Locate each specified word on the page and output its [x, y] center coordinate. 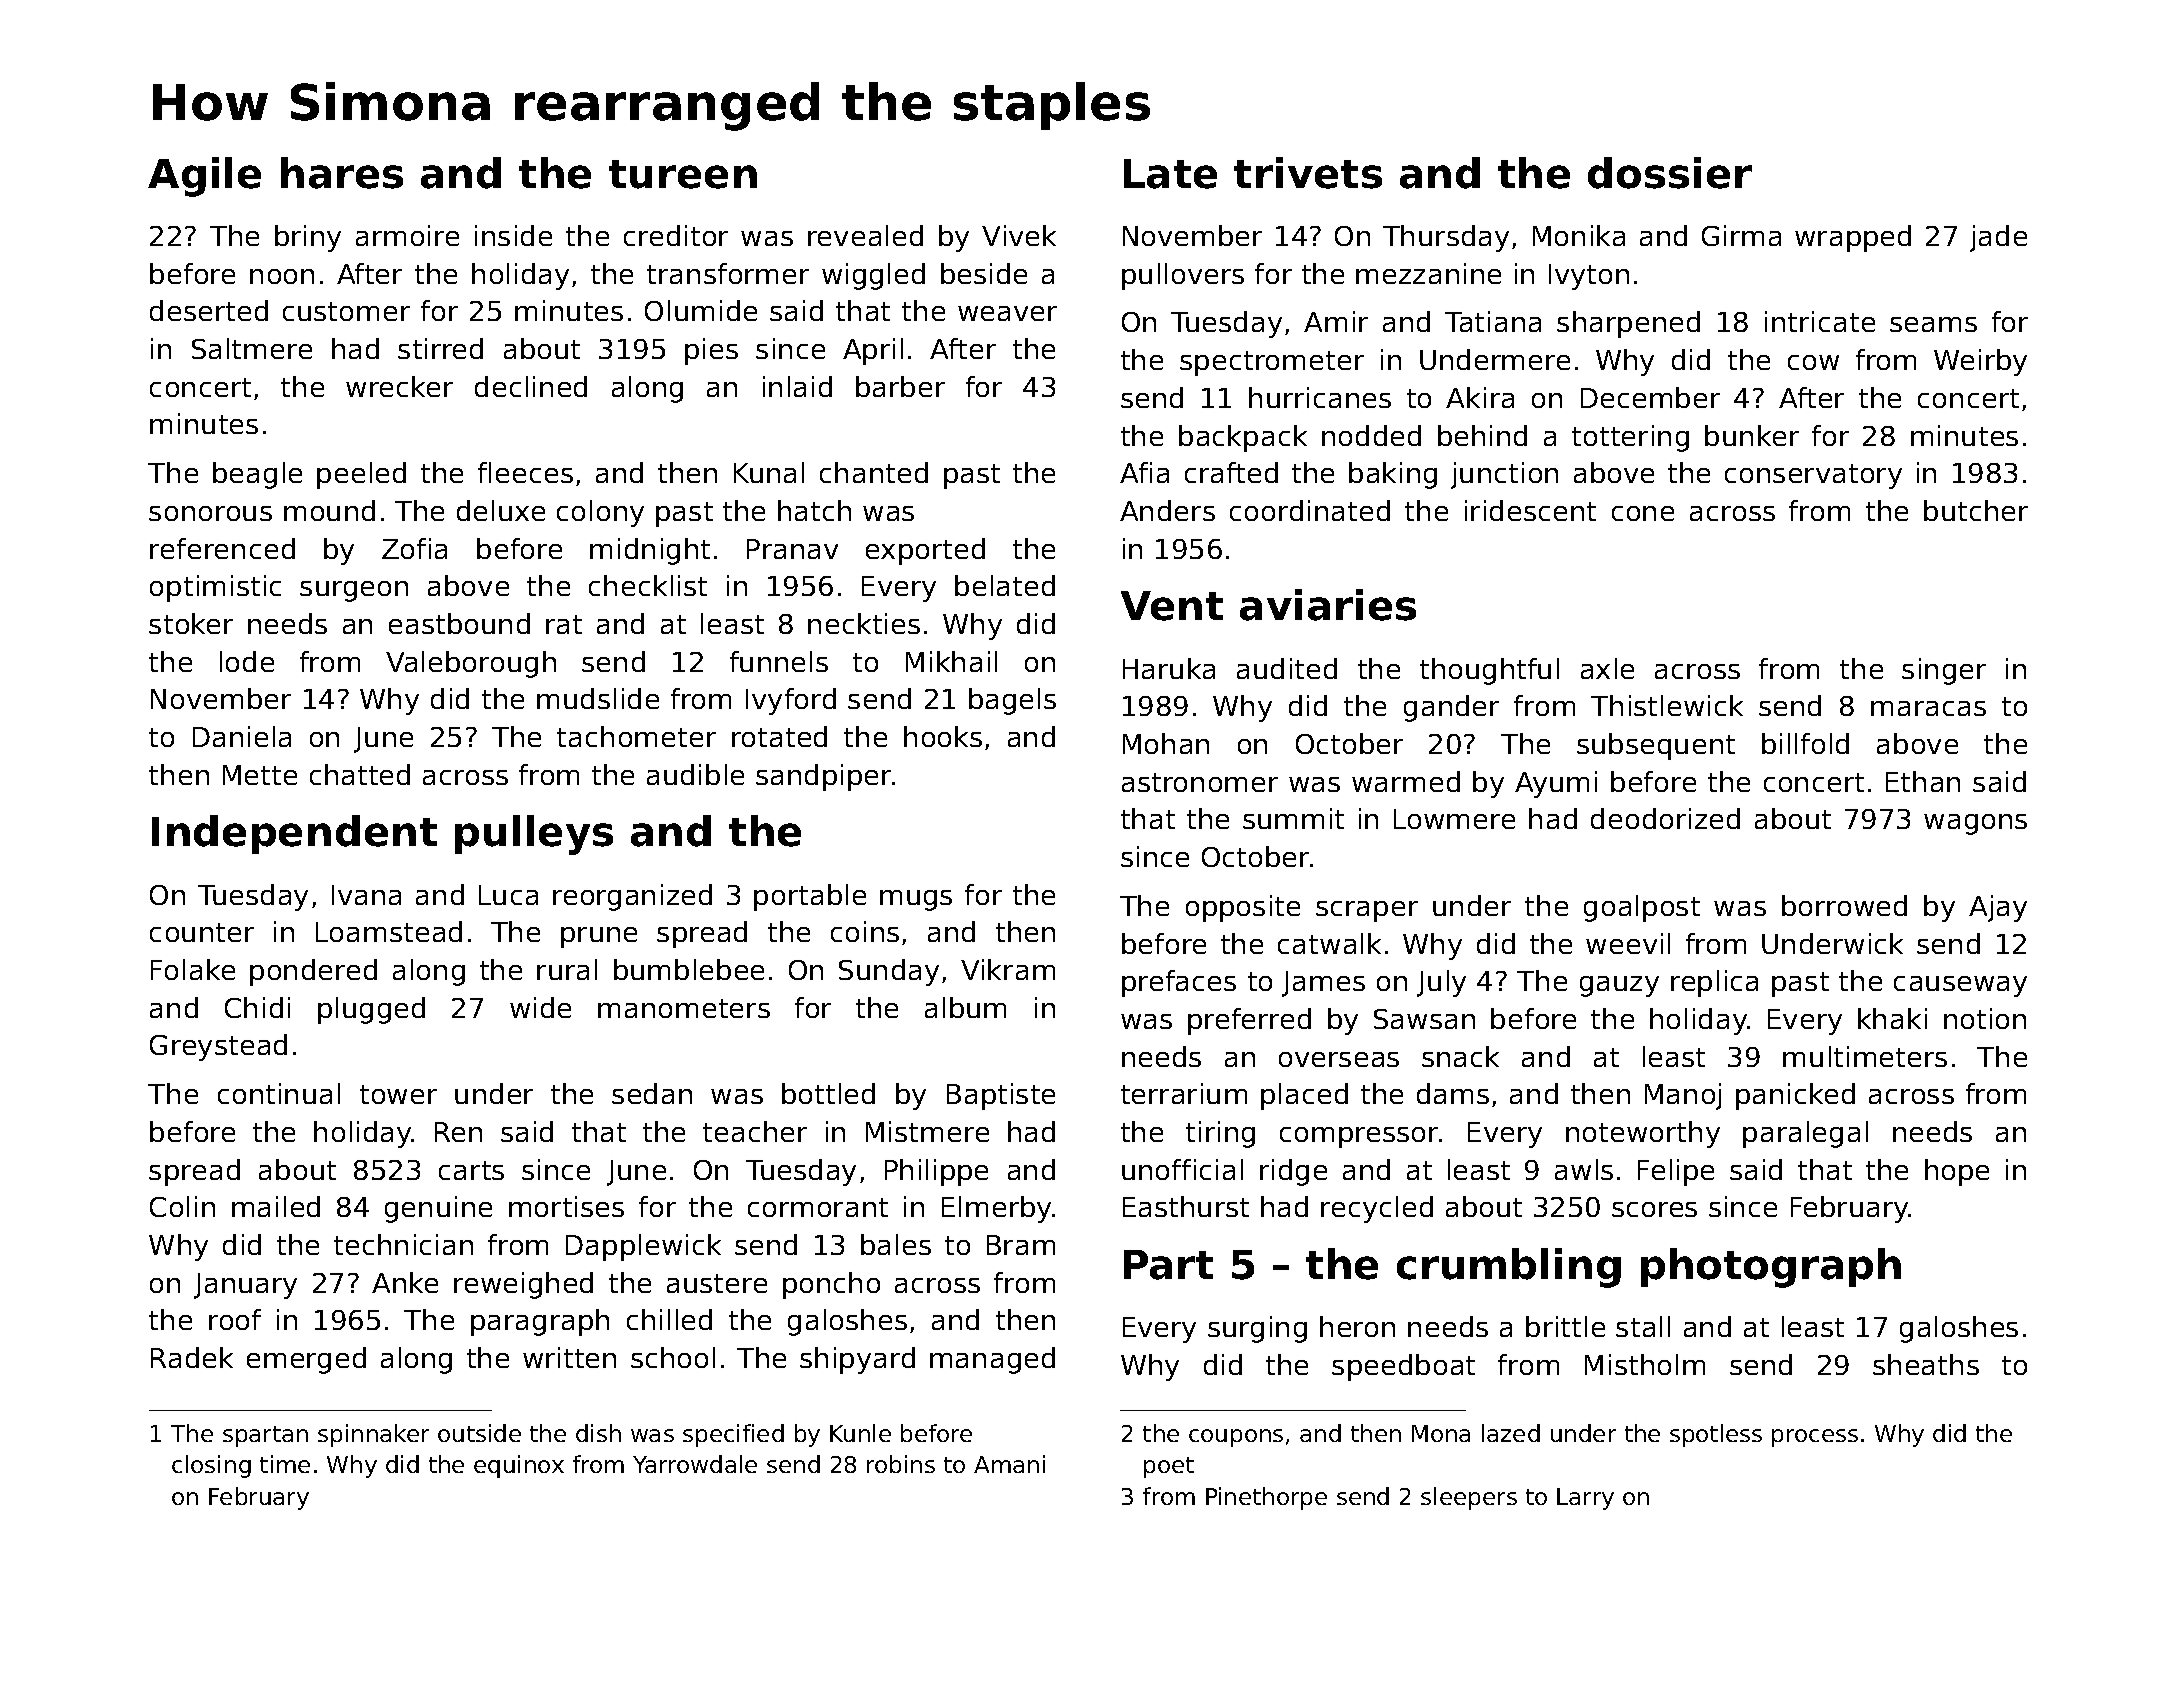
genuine [438, 1209]
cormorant [818, 1207]
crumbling [1509, 1268]
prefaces [1179, 983]
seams [1933, 324]
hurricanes [1320, 397]
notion [1985, 1018]
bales [896, 1244]
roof [235, 1319]
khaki [1892, 1018]
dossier [1670, 173]
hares [342, 173]
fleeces [525, 472]
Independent [294, 834]
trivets [1308, 173]
